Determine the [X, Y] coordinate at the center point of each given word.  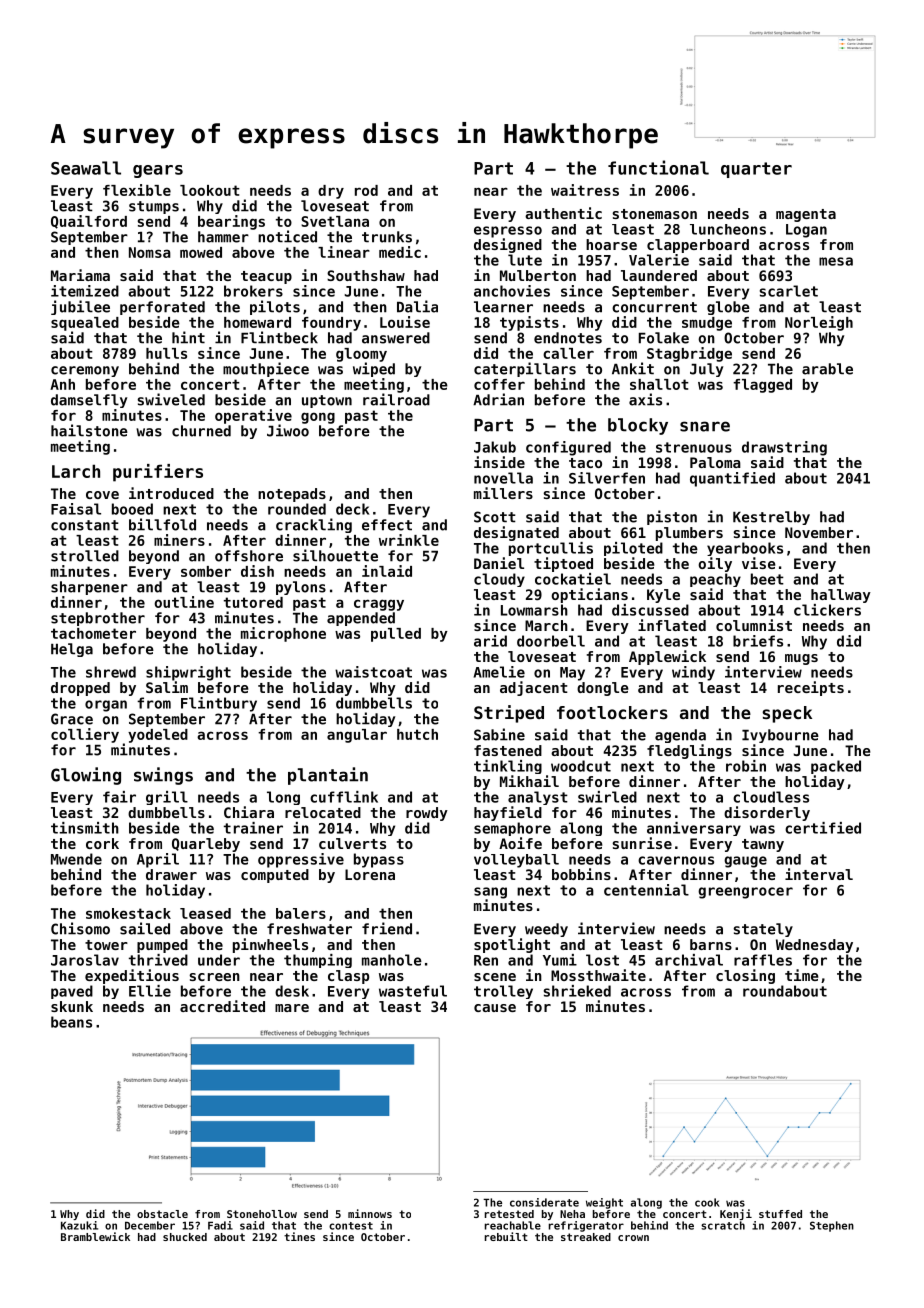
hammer [223, 237]
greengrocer [745, 893]
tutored [253, 602]
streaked [586, 1237]
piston [672, 517]
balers [301, 913]
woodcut [581, 766]
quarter [756, 170]
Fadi [220, 1225]
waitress [585, 190]
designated [516, 533]
